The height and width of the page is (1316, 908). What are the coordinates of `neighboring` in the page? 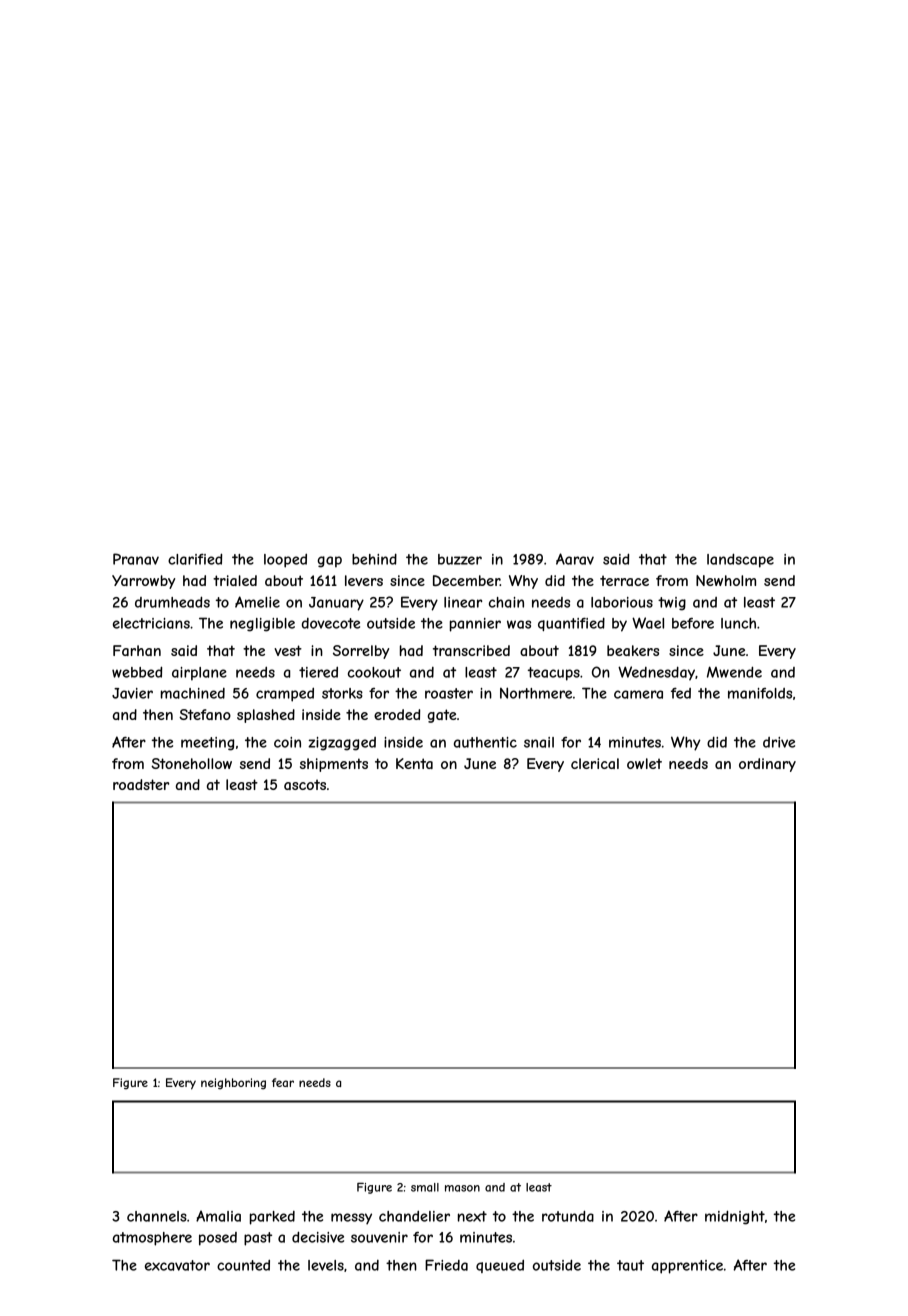 It's located at (233, 1084).
